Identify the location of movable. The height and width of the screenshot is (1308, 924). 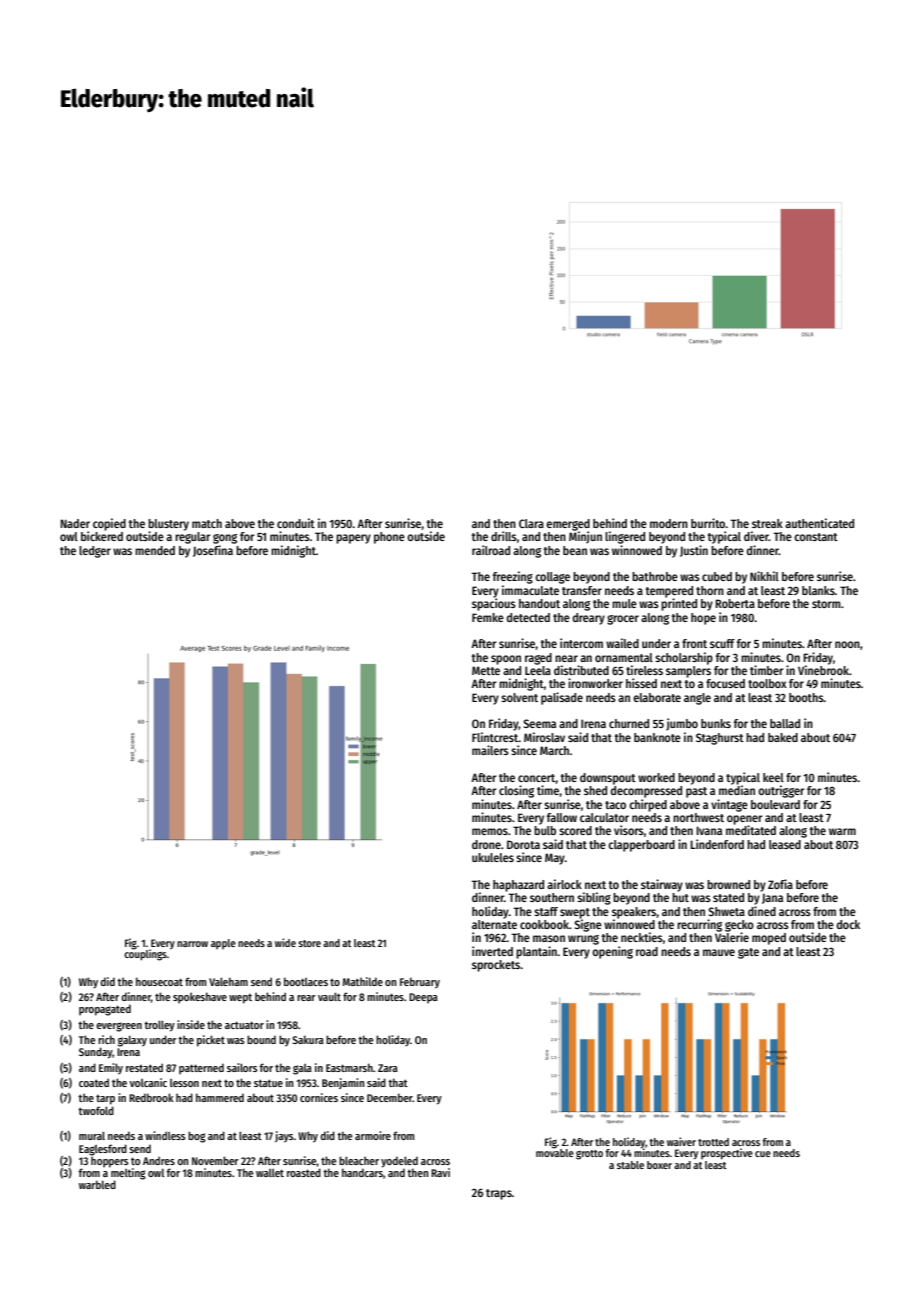
(555, 1153).
